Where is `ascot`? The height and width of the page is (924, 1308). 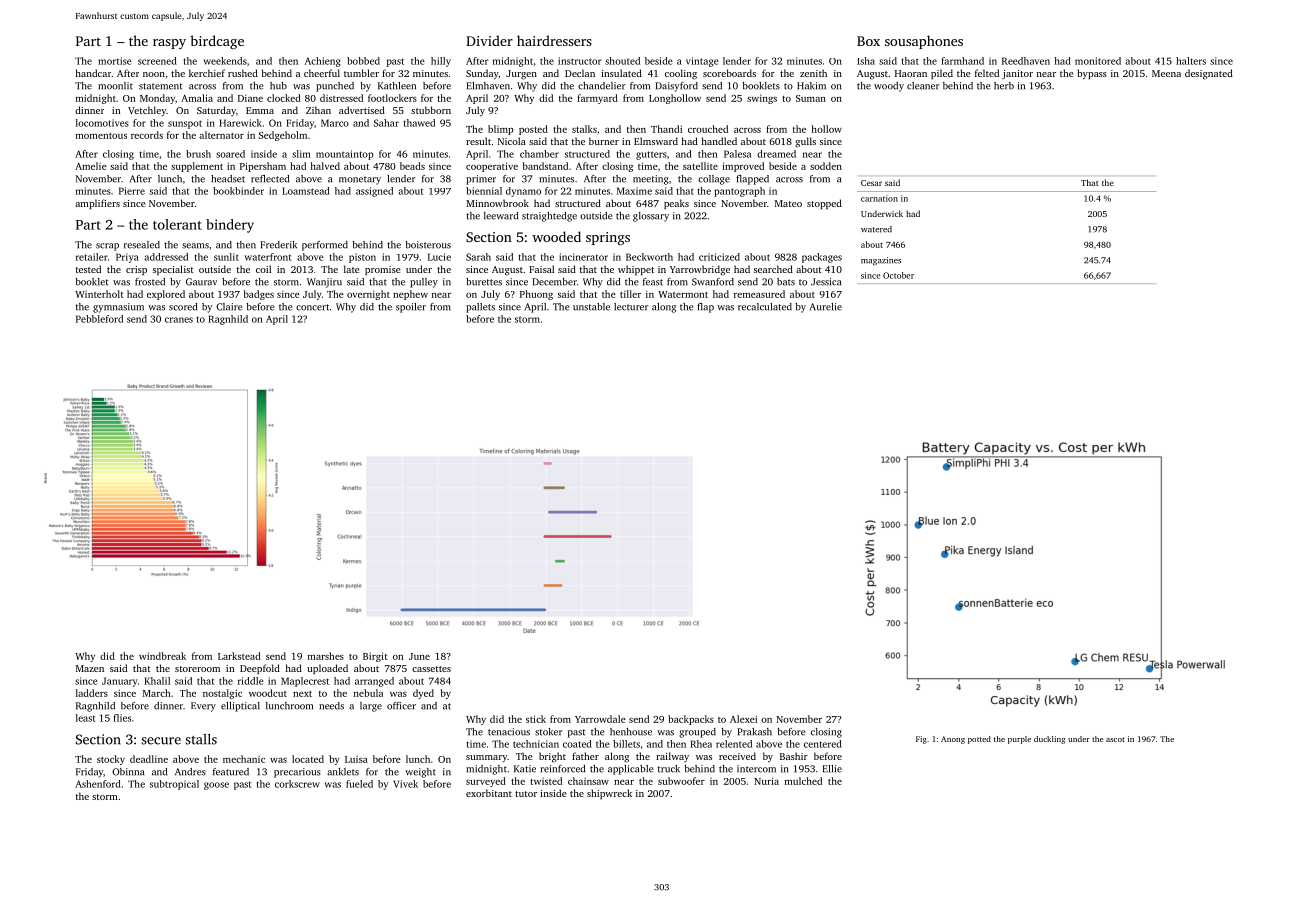
ascot is located at coordinates (1115, 739).
